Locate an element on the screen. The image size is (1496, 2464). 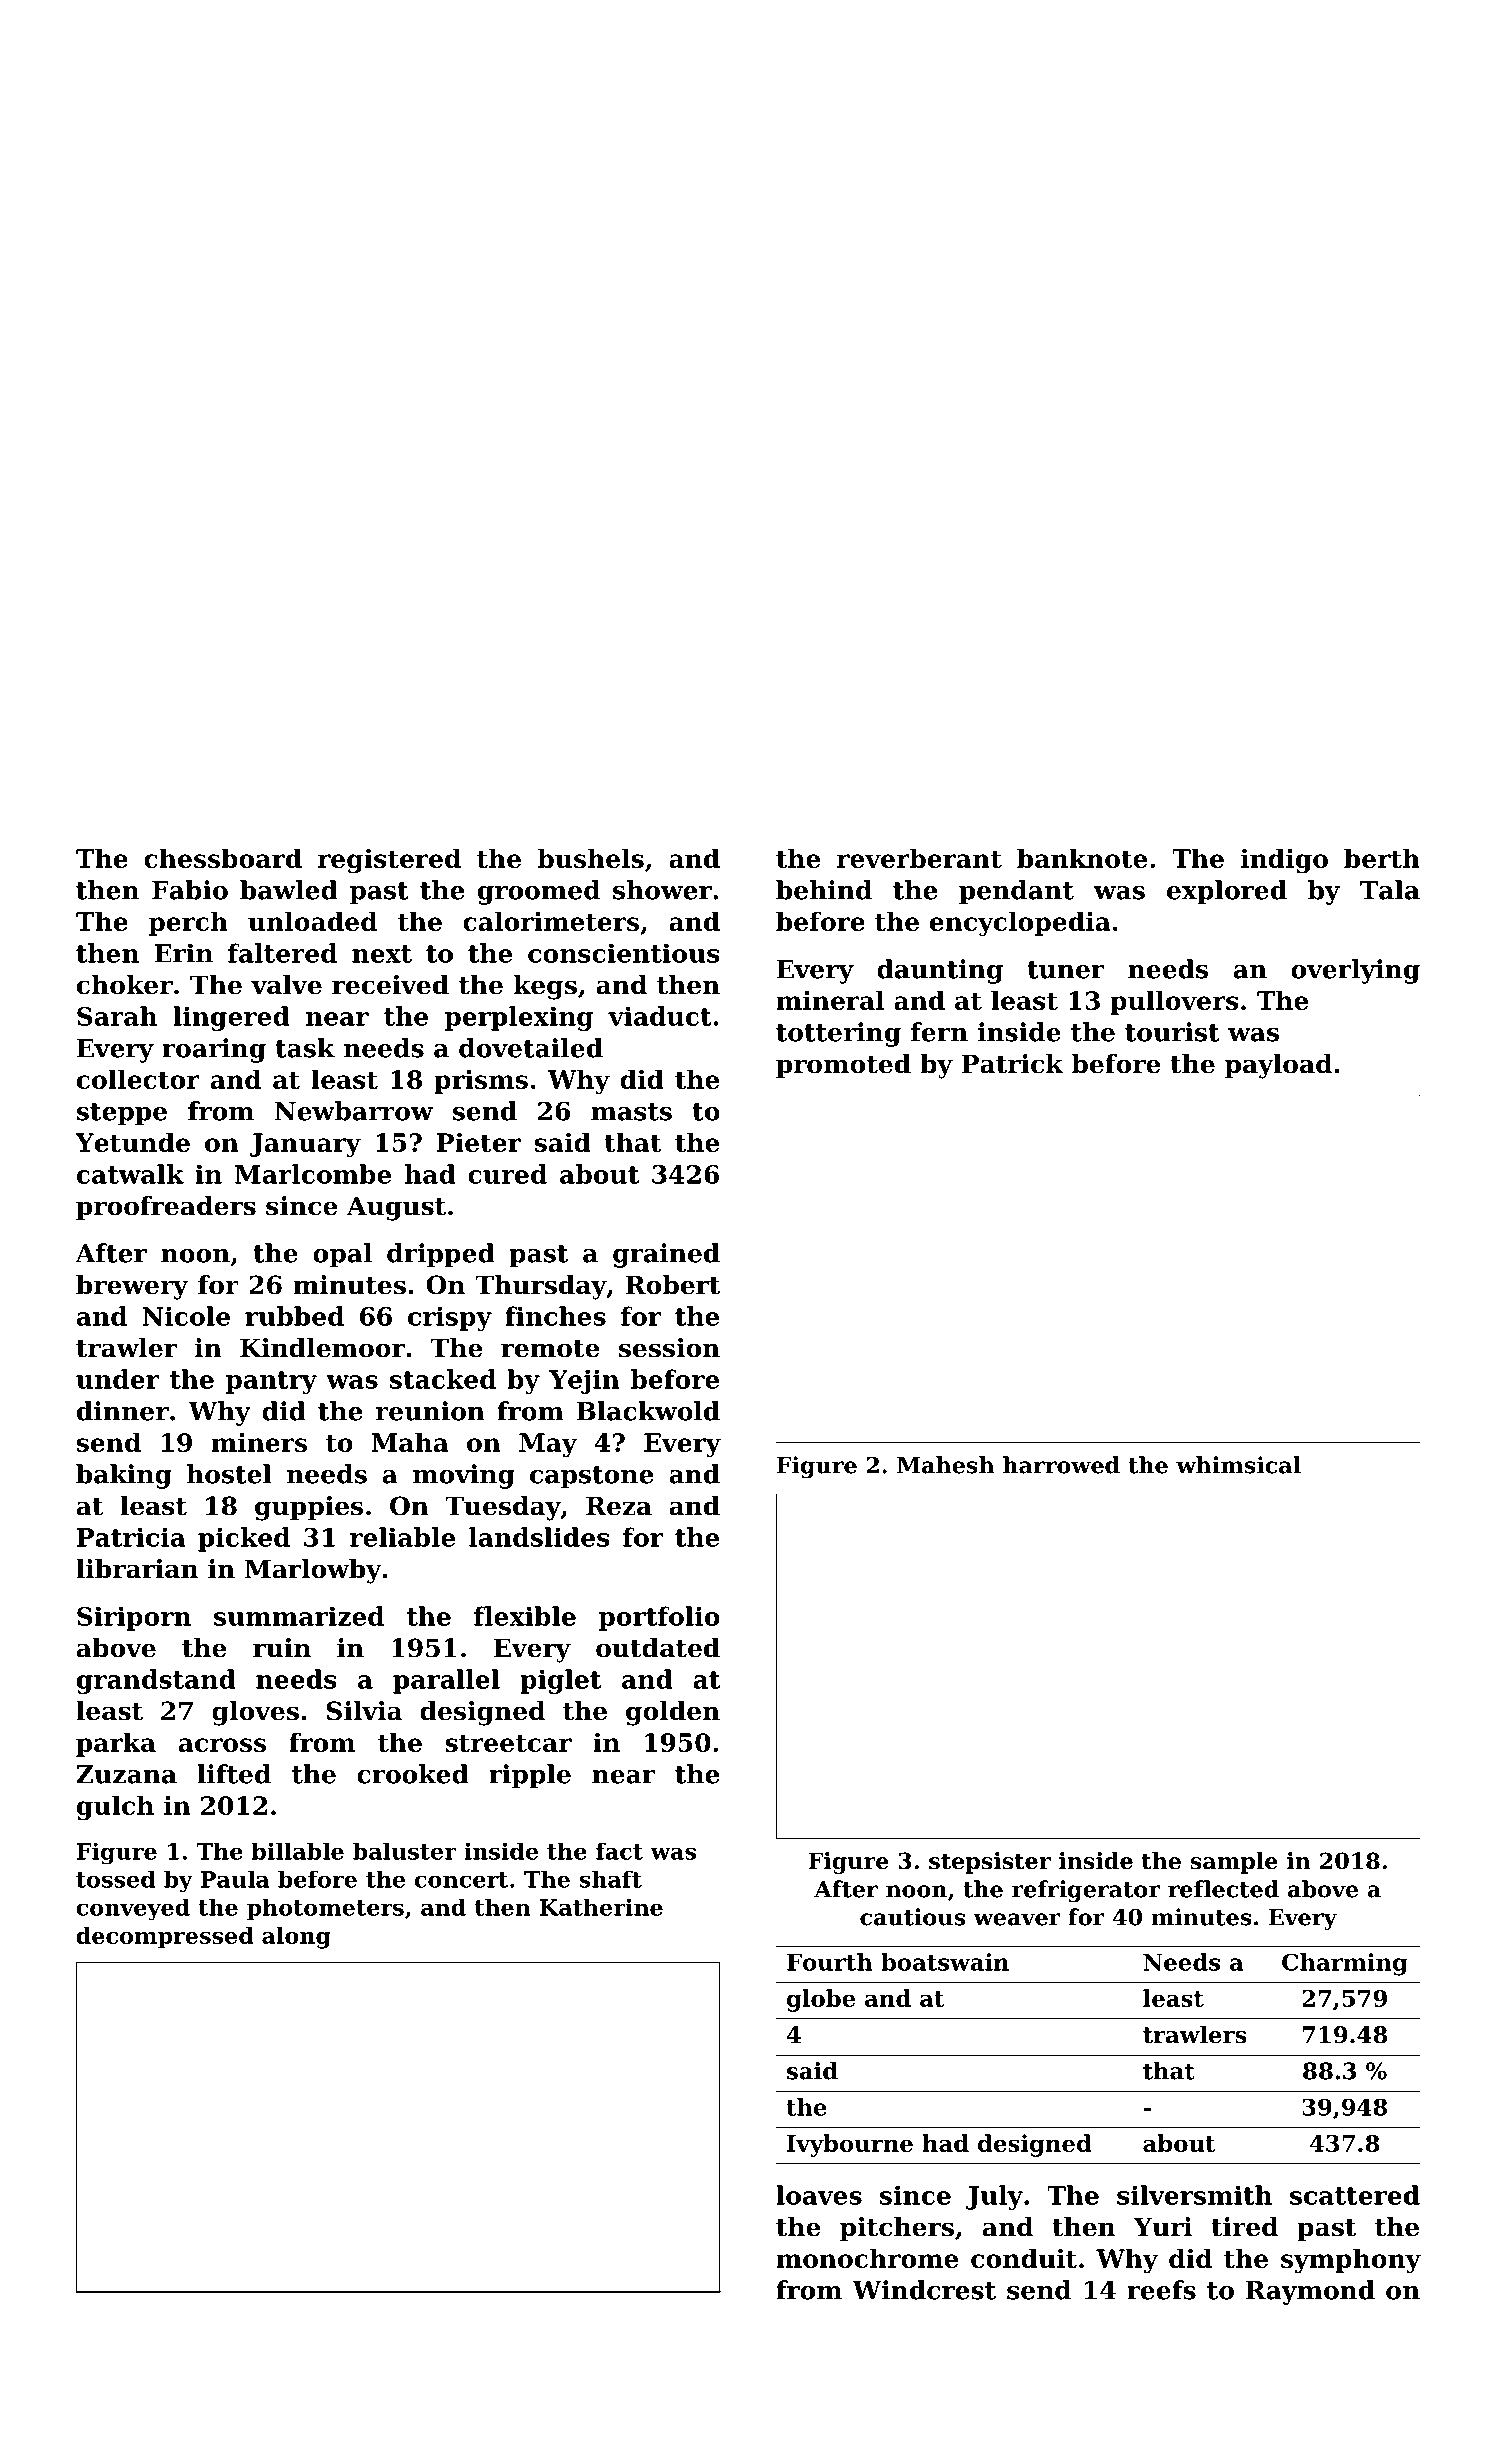
payload is located at coordinates (1278, 1066).
